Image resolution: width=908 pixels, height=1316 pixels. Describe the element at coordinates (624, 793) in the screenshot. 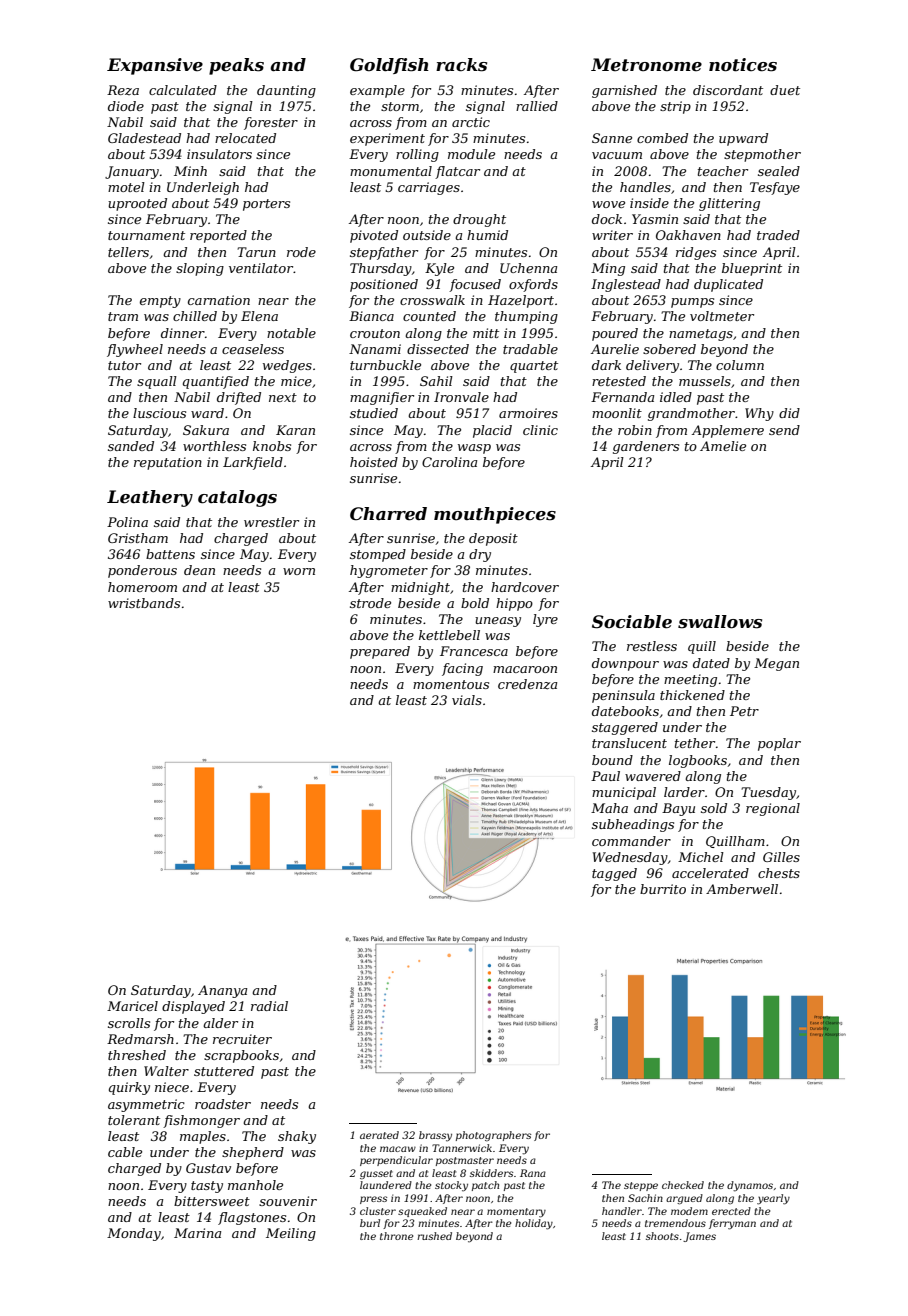

I see `municipal` at that location.
